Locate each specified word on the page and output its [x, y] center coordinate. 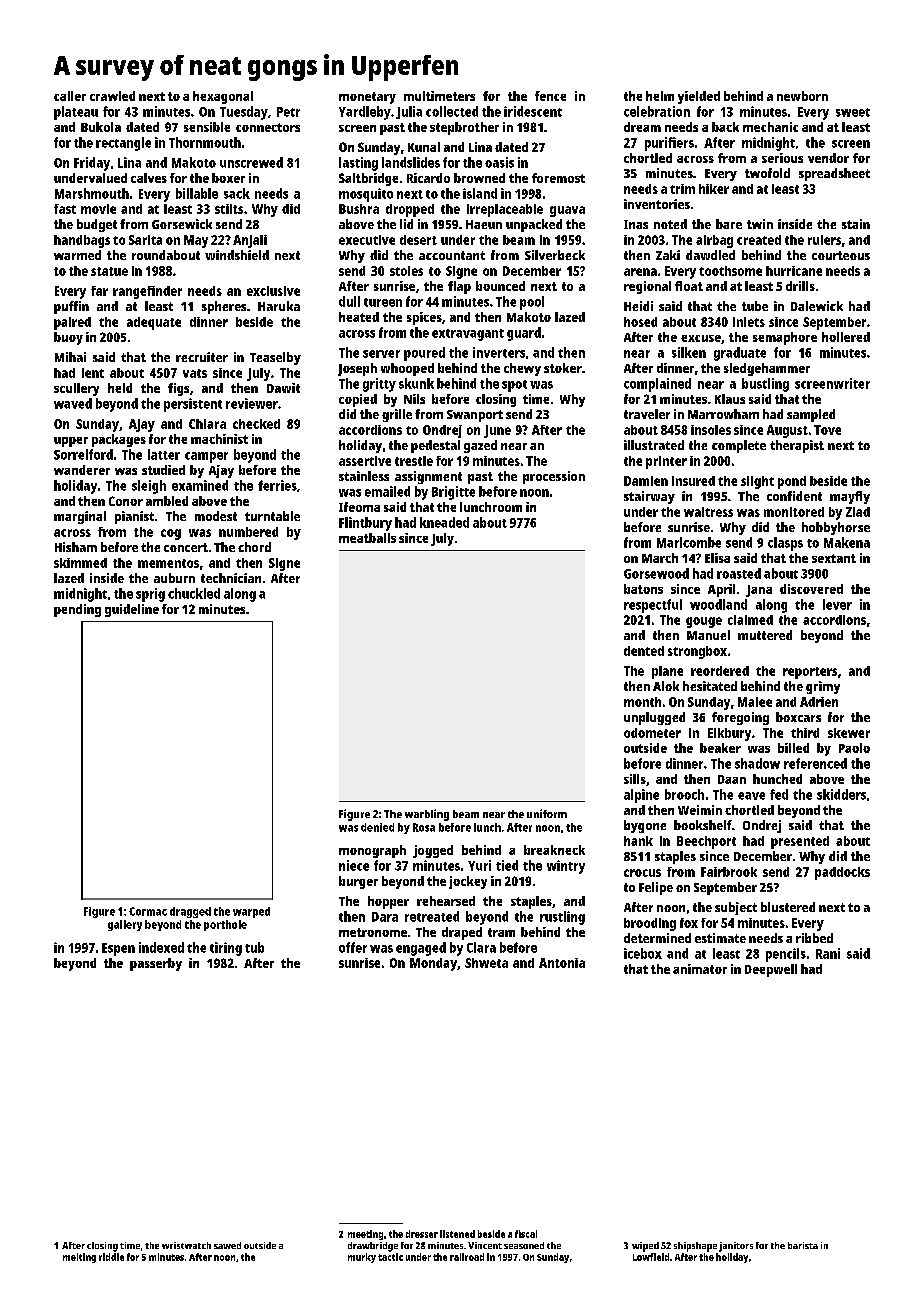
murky [362, 1258]
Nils [414, 399]
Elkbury [729, 734]
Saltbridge [368, 179]
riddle [111, 1257]
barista [803, 1245]
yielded [699, 97]
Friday [92, 164]
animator [700, 969]
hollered [846, 337]
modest [216, 516]
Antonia [562, 963]
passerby [156, 964]
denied [377, 827]
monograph [372, 851]
